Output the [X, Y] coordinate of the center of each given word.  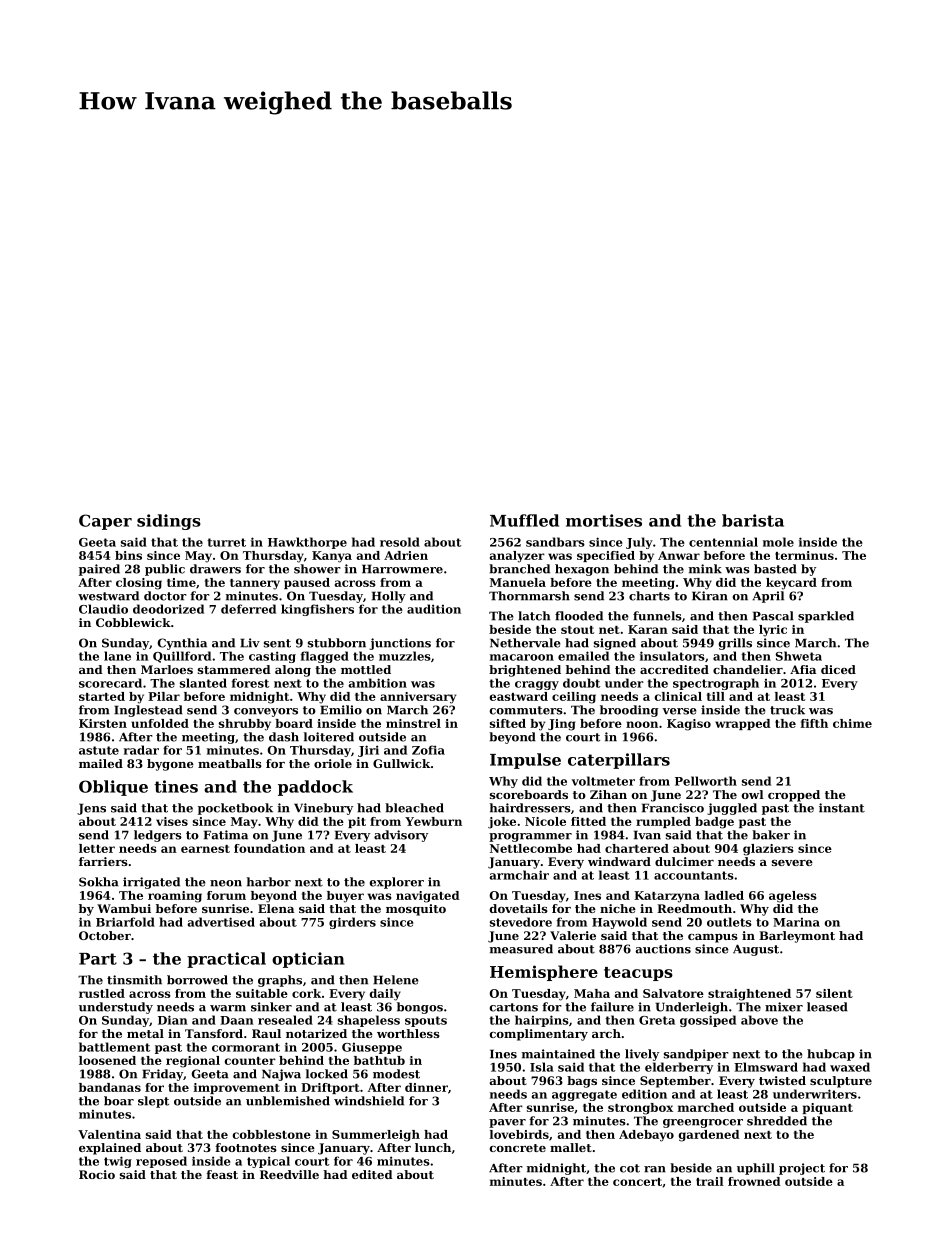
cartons [514, 1007]
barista [753, 520]
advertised [221, 922]
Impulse [525, 761]
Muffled [524, 520]
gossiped [708, 1021]
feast [222, 1174]
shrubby [245, 725]
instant [842, 808]
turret [226, 542]
